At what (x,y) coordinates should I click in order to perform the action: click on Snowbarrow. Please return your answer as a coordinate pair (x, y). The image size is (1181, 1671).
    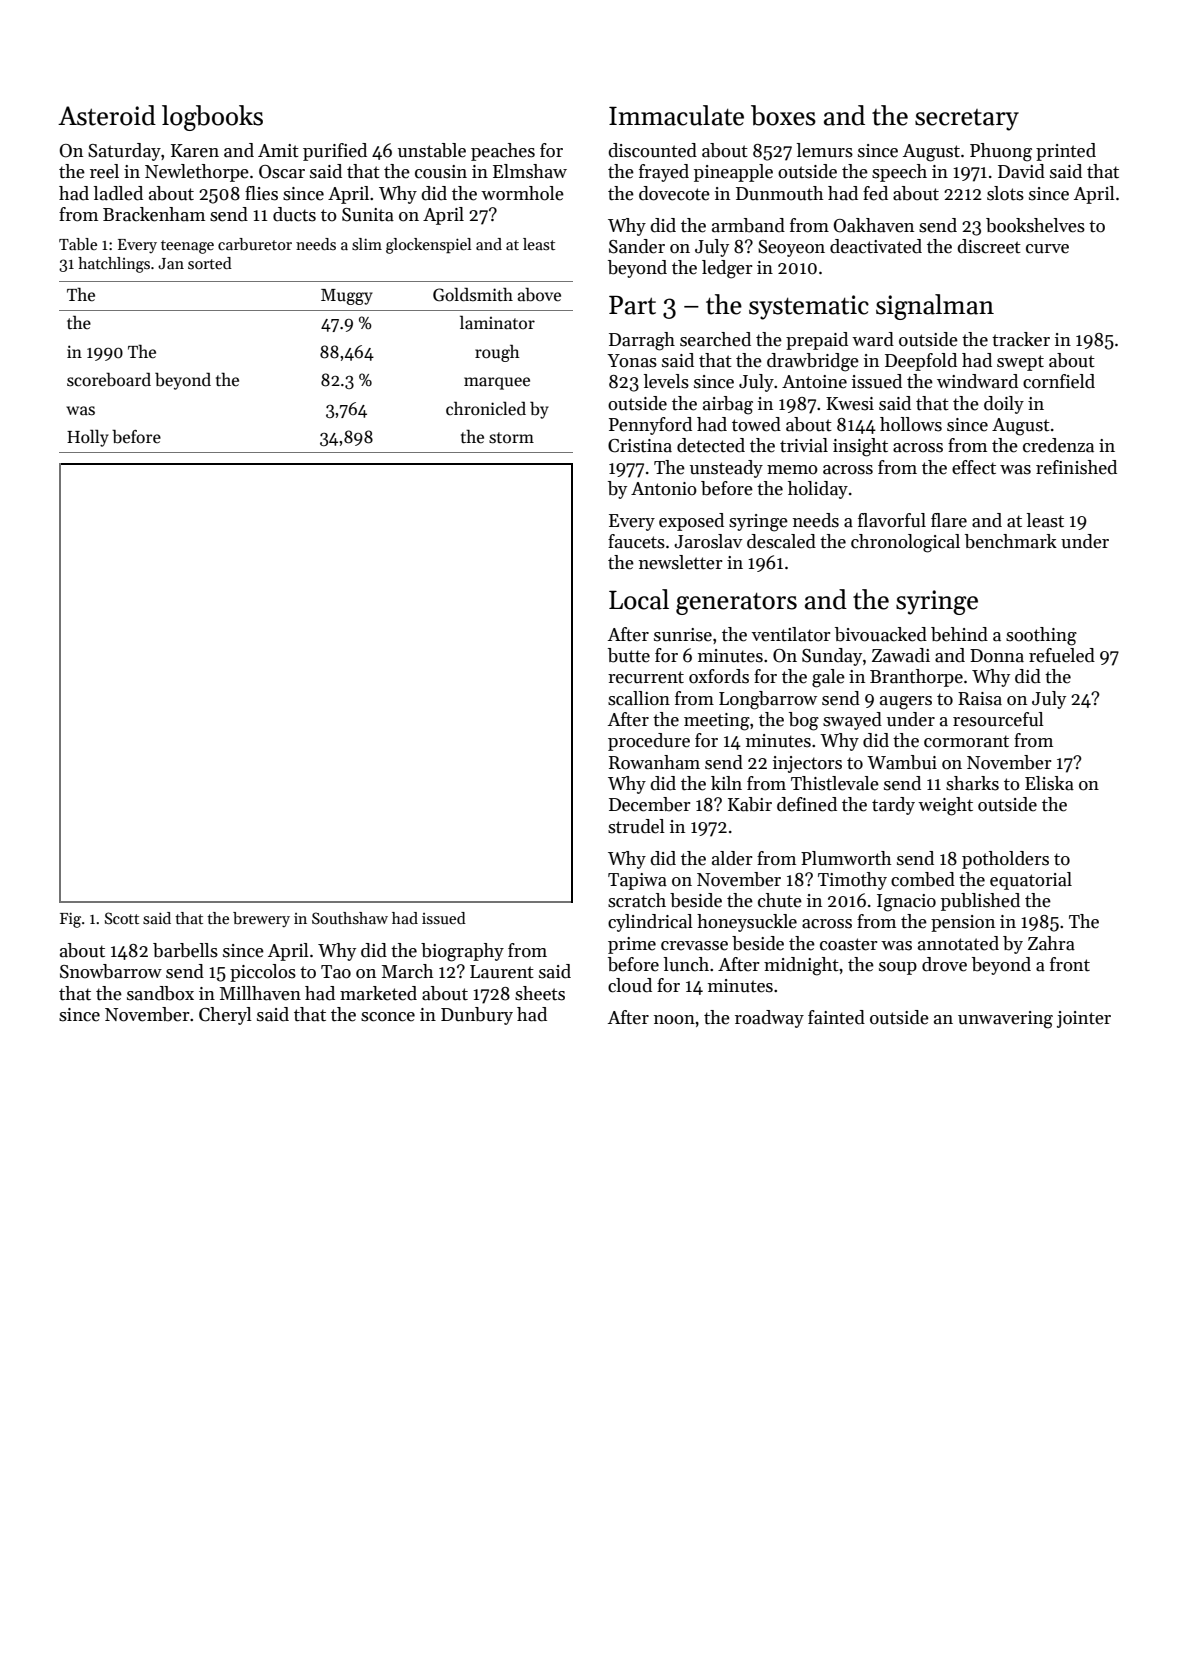
    Looking at the image, I should click on (111, 971).
